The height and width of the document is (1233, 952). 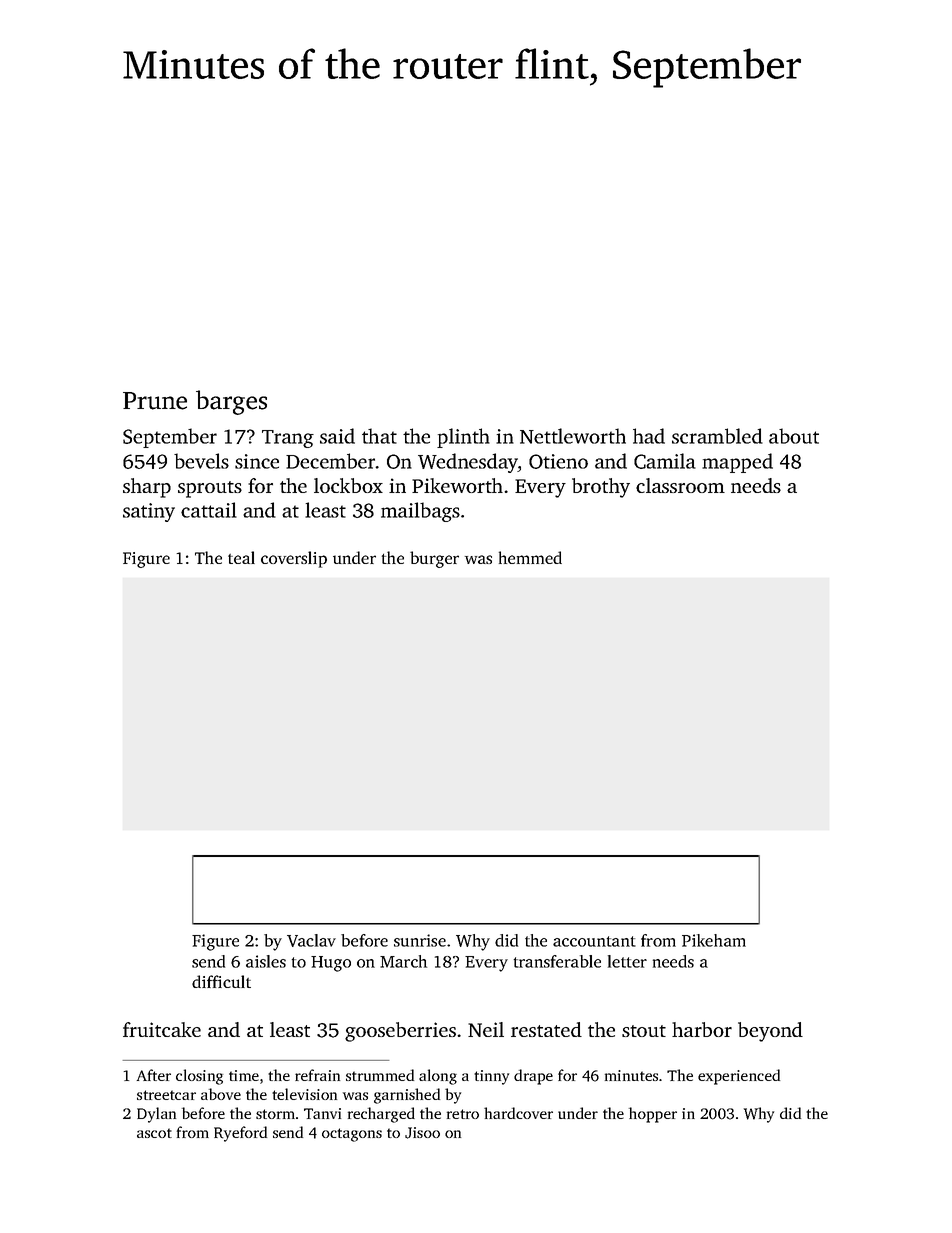 What do you see at coordinates (434, 559) in the document?
I see `burger` at bounding box center [434, 559].
